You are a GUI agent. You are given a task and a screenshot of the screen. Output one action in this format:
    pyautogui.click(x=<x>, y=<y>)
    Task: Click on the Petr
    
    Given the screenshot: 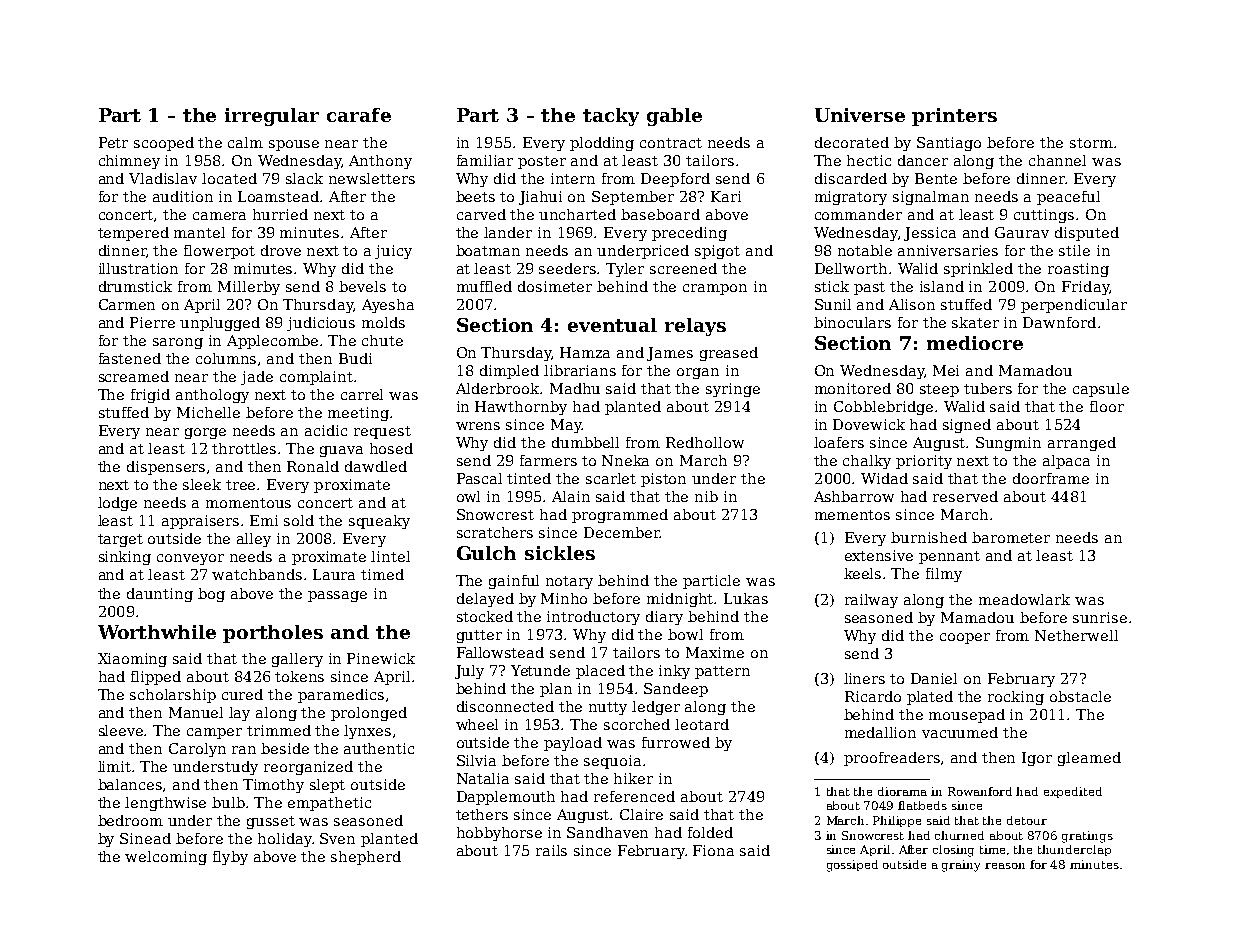 What is the action you would take?
    pyautogui.click(x=113, y=142)
